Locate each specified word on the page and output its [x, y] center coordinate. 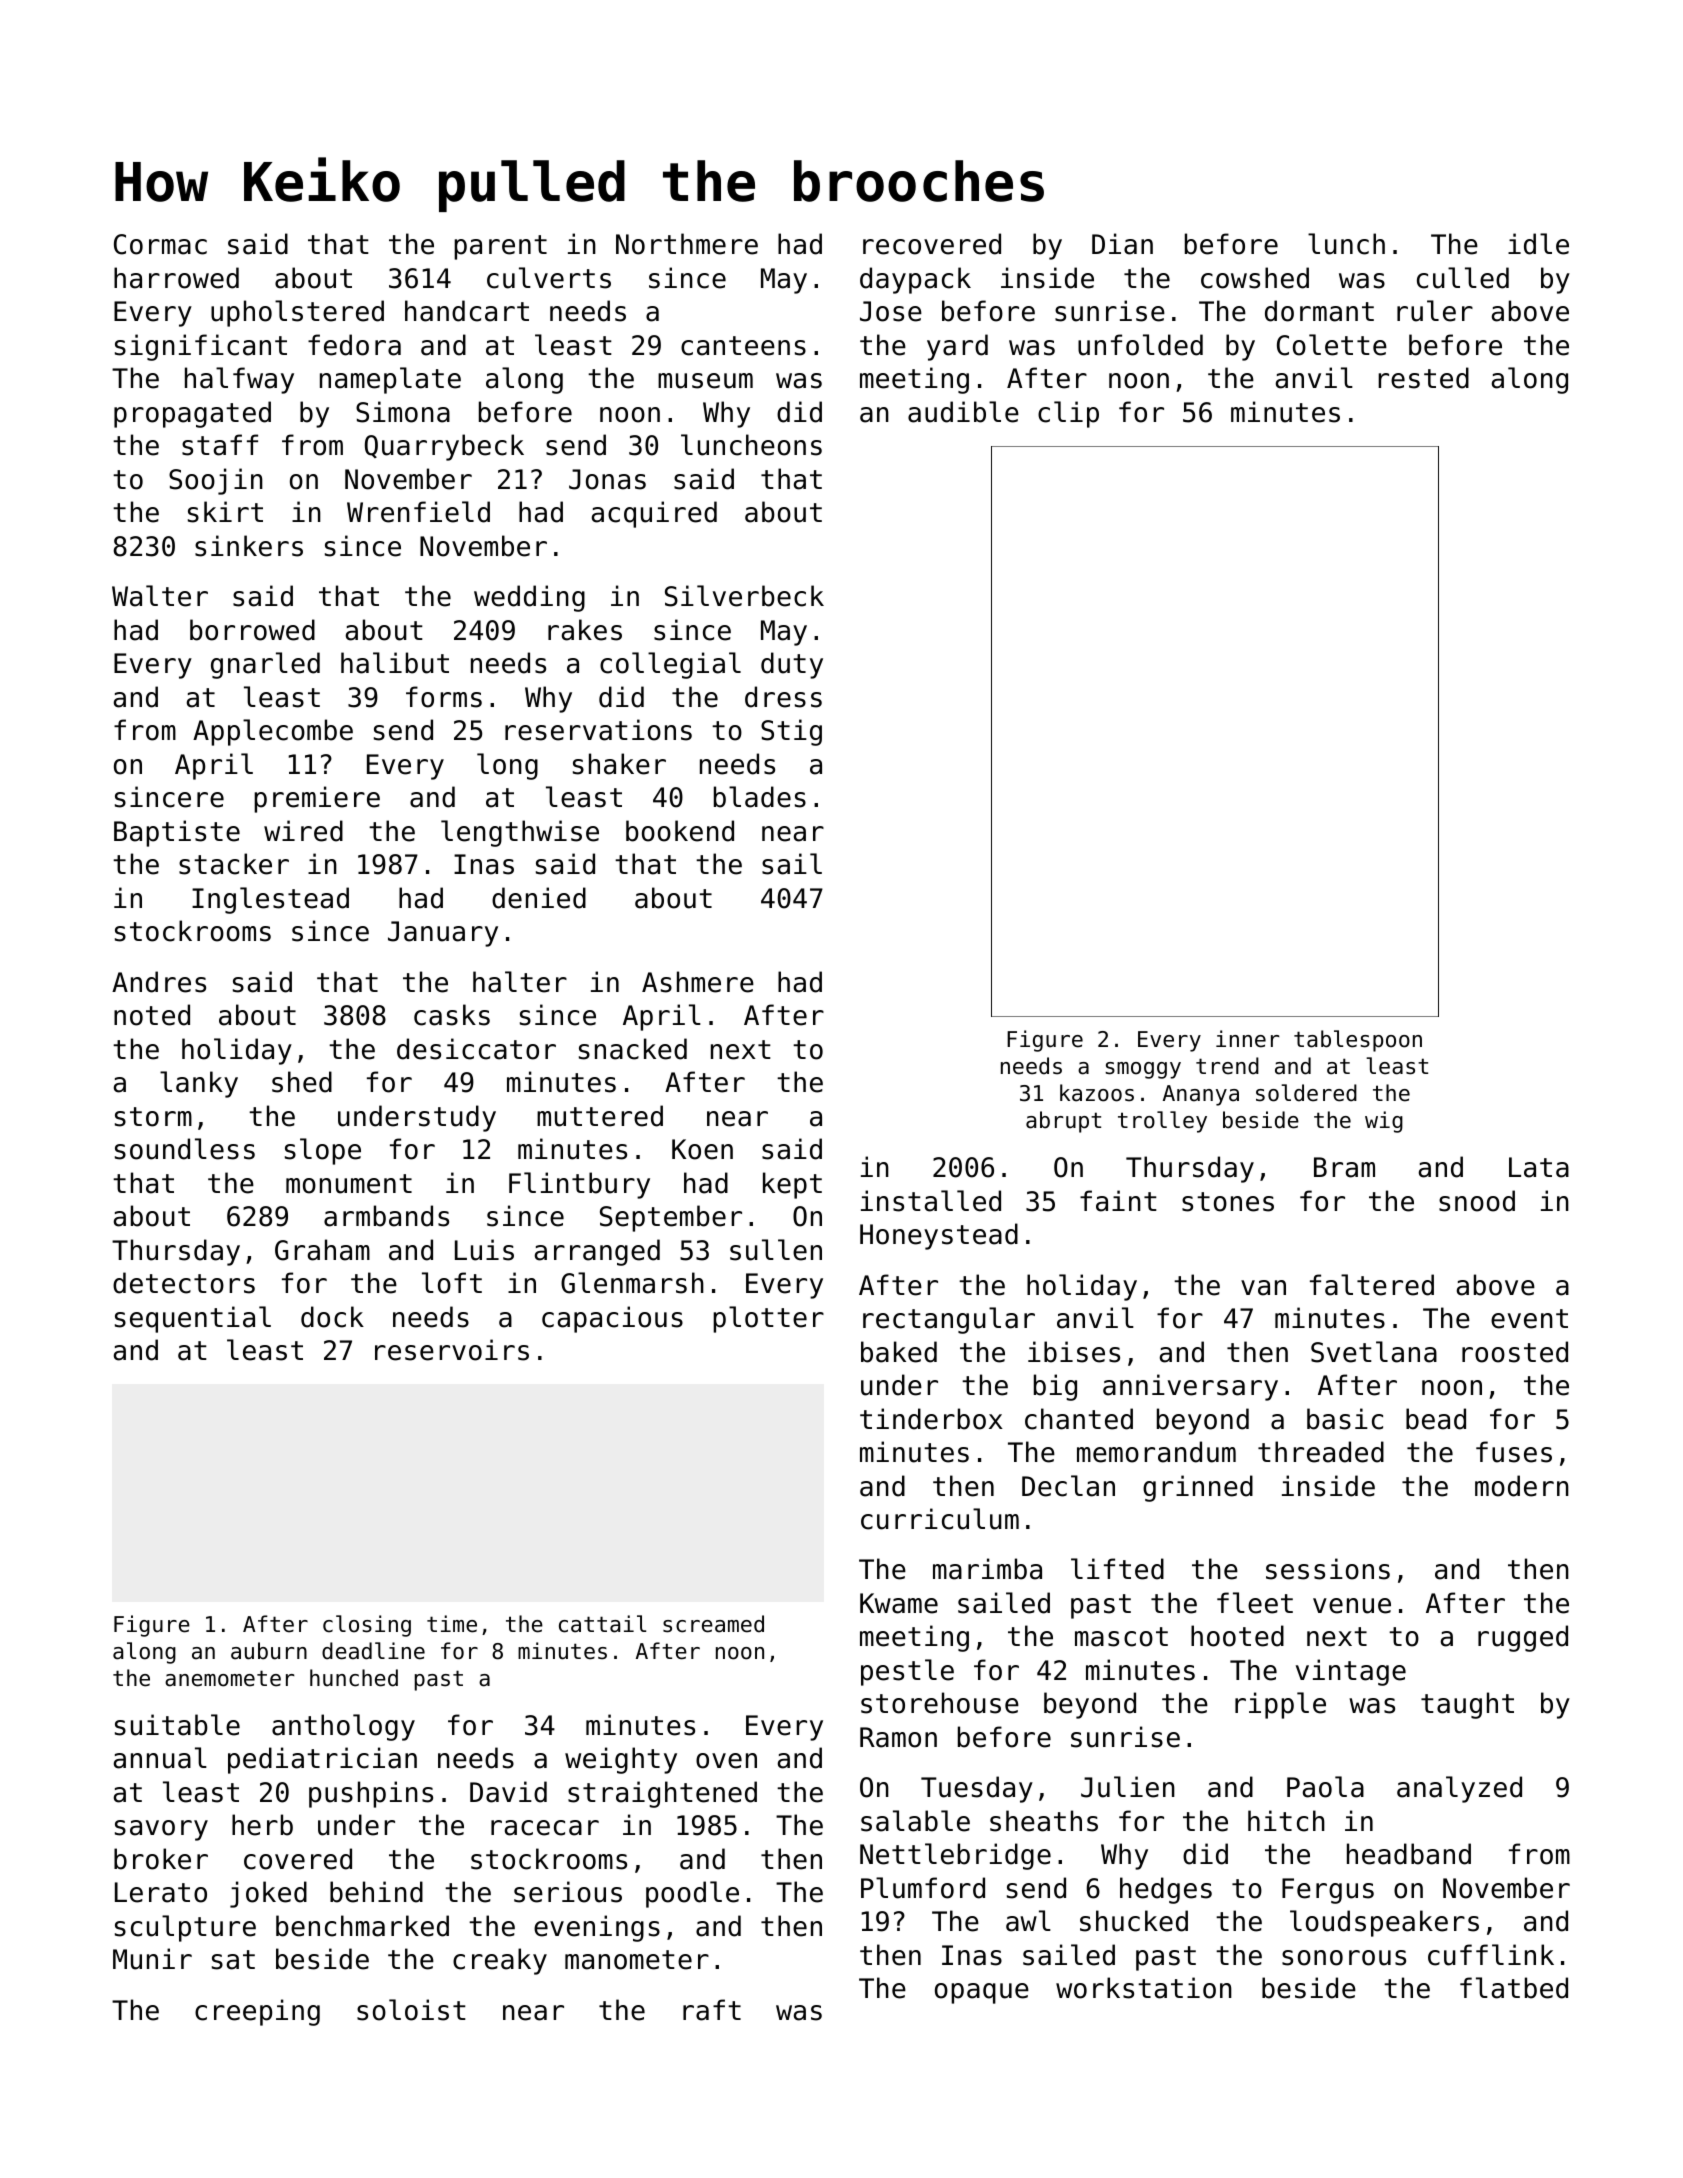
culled [1463, 278]
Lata [1539, 1167]
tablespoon [1358, 1041]
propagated [192, 414]
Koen [702, 1149]
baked [899, 1352]
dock [332, 1317]
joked [268, 1894]
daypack [915, 280]
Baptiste [177, 833]
